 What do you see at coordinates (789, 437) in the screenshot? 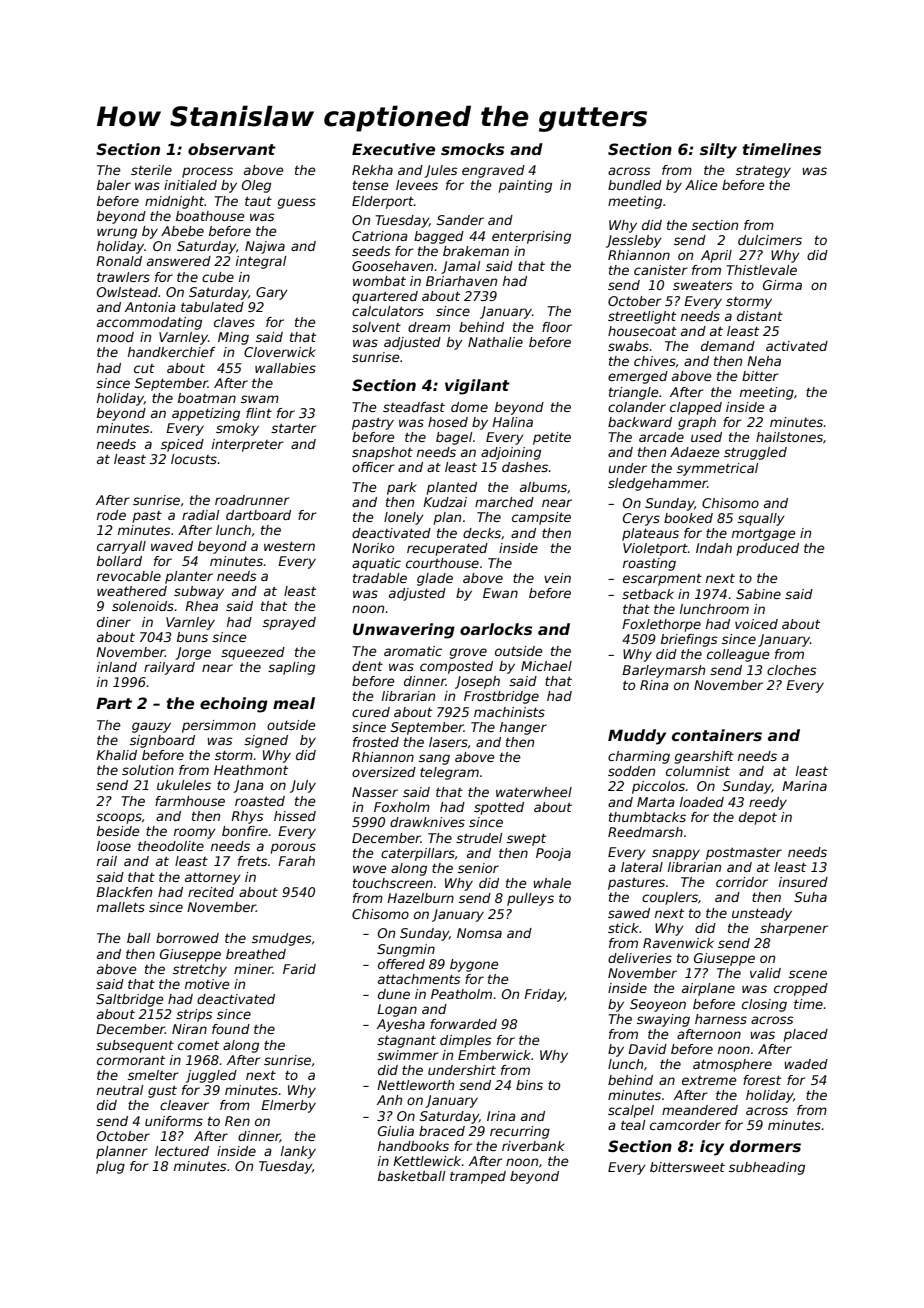
I see `hailstones` at bounding box center [789, 437].
